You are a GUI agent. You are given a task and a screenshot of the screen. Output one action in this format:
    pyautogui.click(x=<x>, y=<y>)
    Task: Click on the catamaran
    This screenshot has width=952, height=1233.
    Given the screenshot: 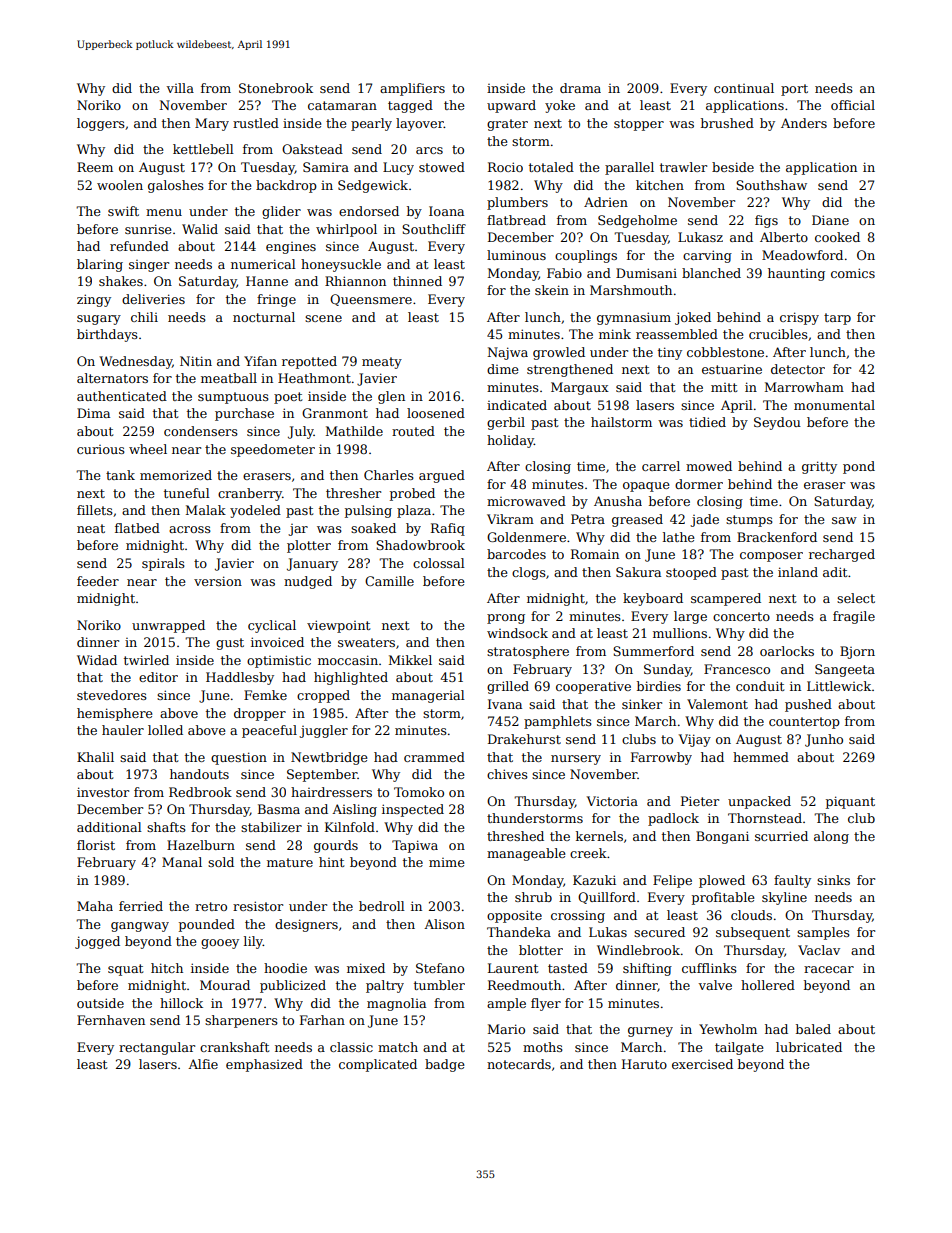 What is the action you would take?
    pyautogui.click(x=342, y=105)
